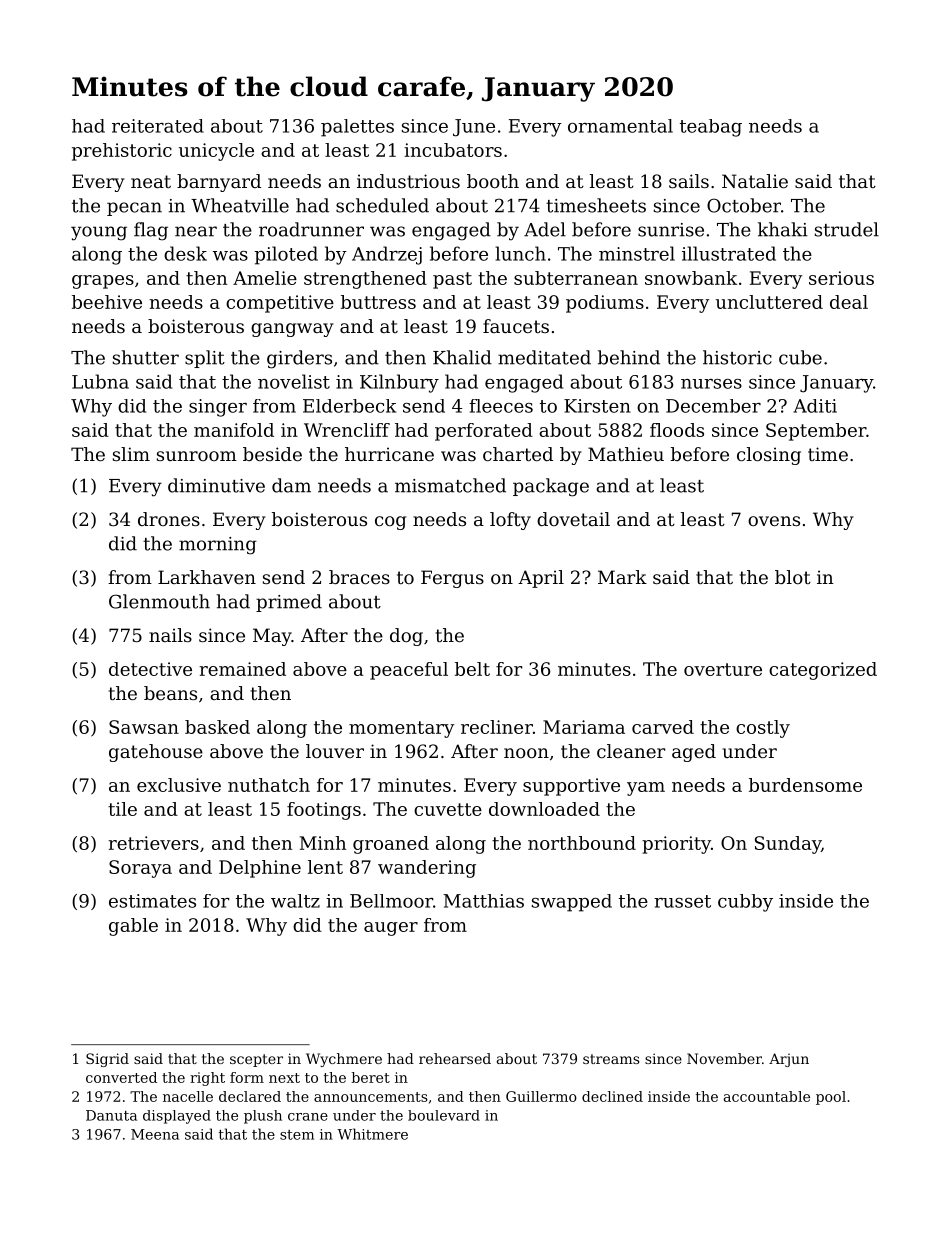  What do you see at coordinates (177, 1117) in the document?
I see `displayed` at bounding box center [177, 1117].
